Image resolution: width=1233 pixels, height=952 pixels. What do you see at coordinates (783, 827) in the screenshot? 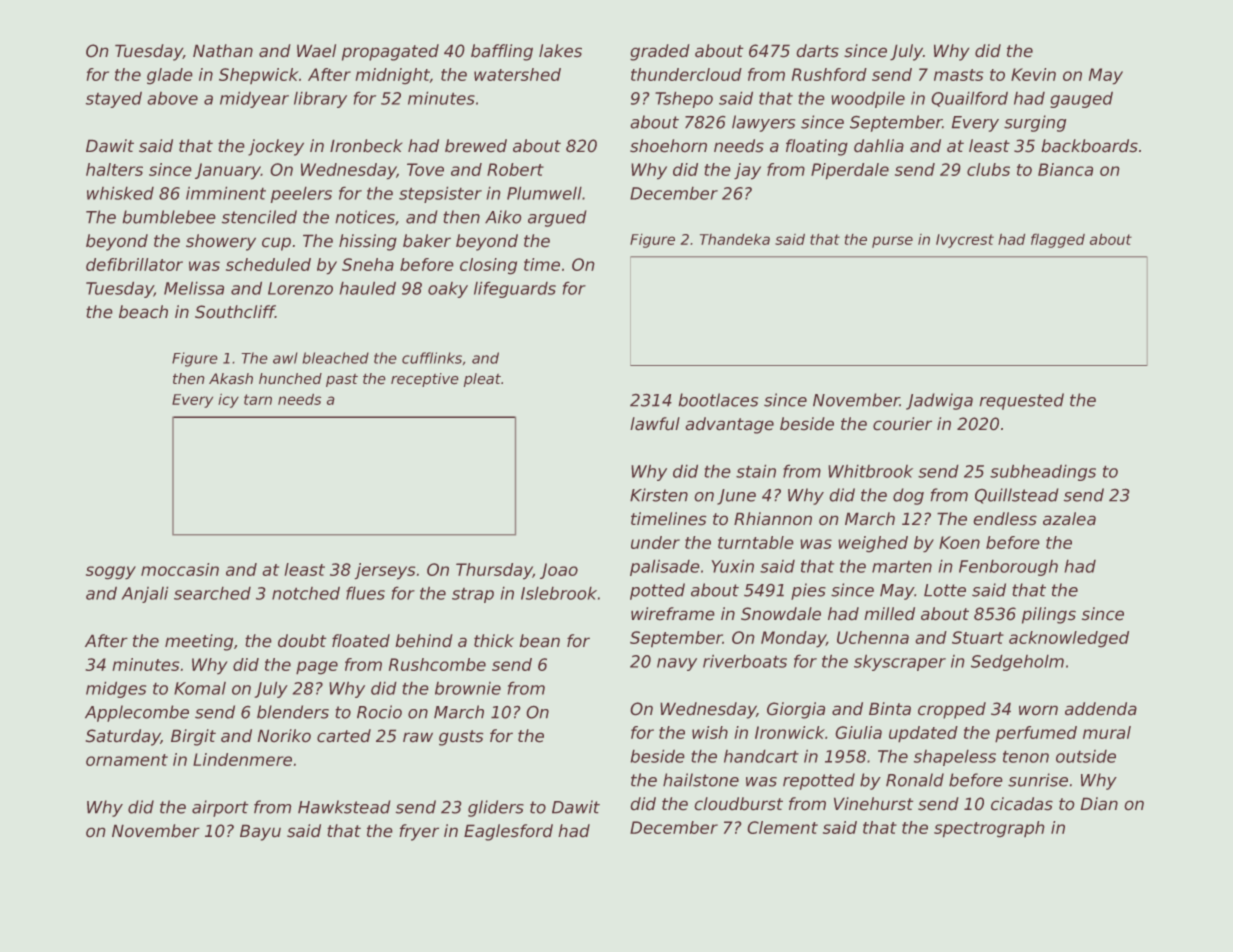
I see `Clement` at bounding box center [783, 827].
